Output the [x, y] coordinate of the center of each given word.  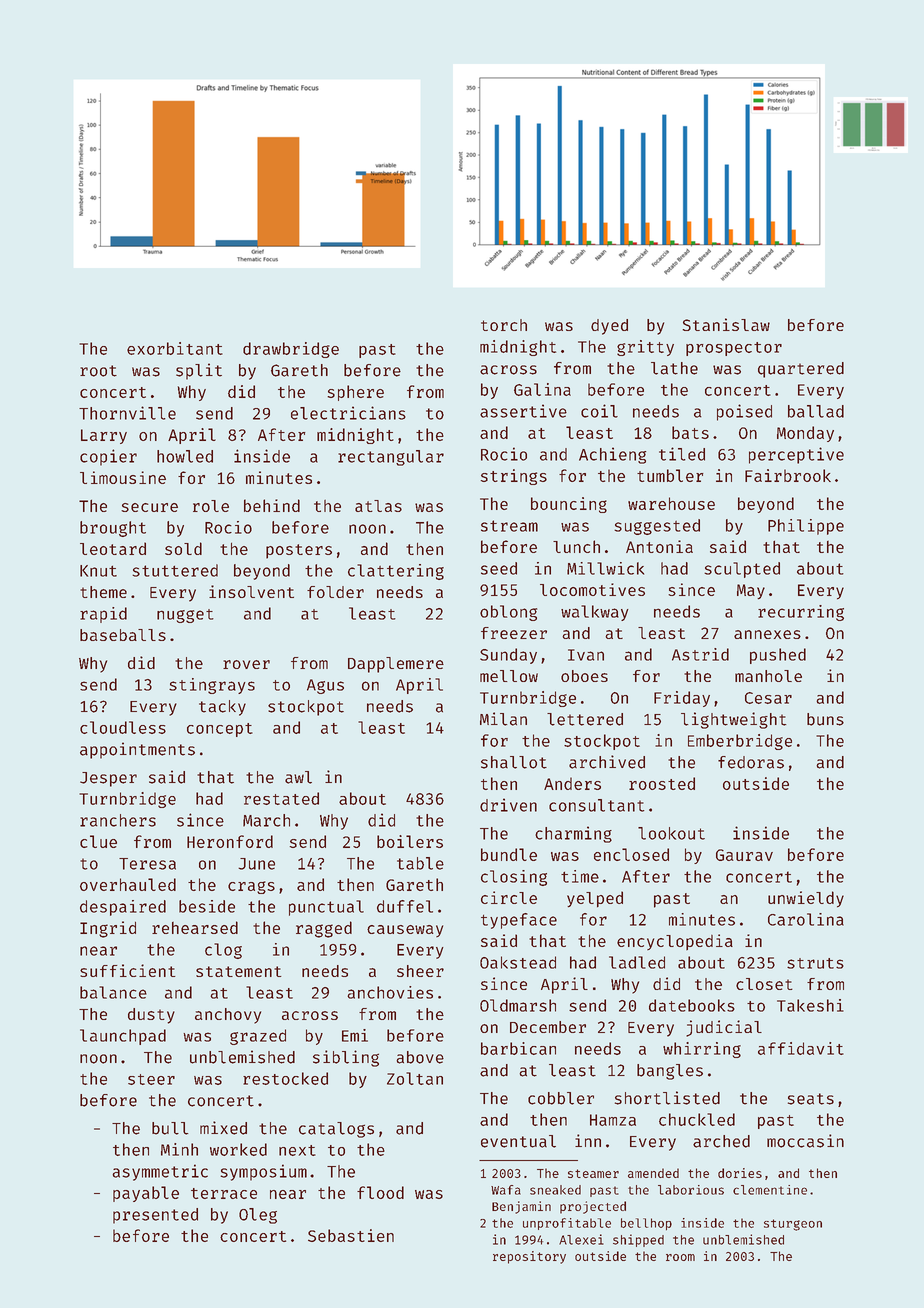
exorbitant [175, 348]
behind [272, 505]
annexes [767, 634]
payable [146, 1194]
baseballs [123, 635]
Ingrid [108, 929]
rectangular [391, 458]
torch [504, 325]
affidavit [801, 1048]
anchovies [390, 992]
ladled [637, 962]
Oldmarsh [518, 1005]
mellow [509, 676]
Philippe [806, 527]
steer [151, 1079]
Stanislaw [726, 324]
